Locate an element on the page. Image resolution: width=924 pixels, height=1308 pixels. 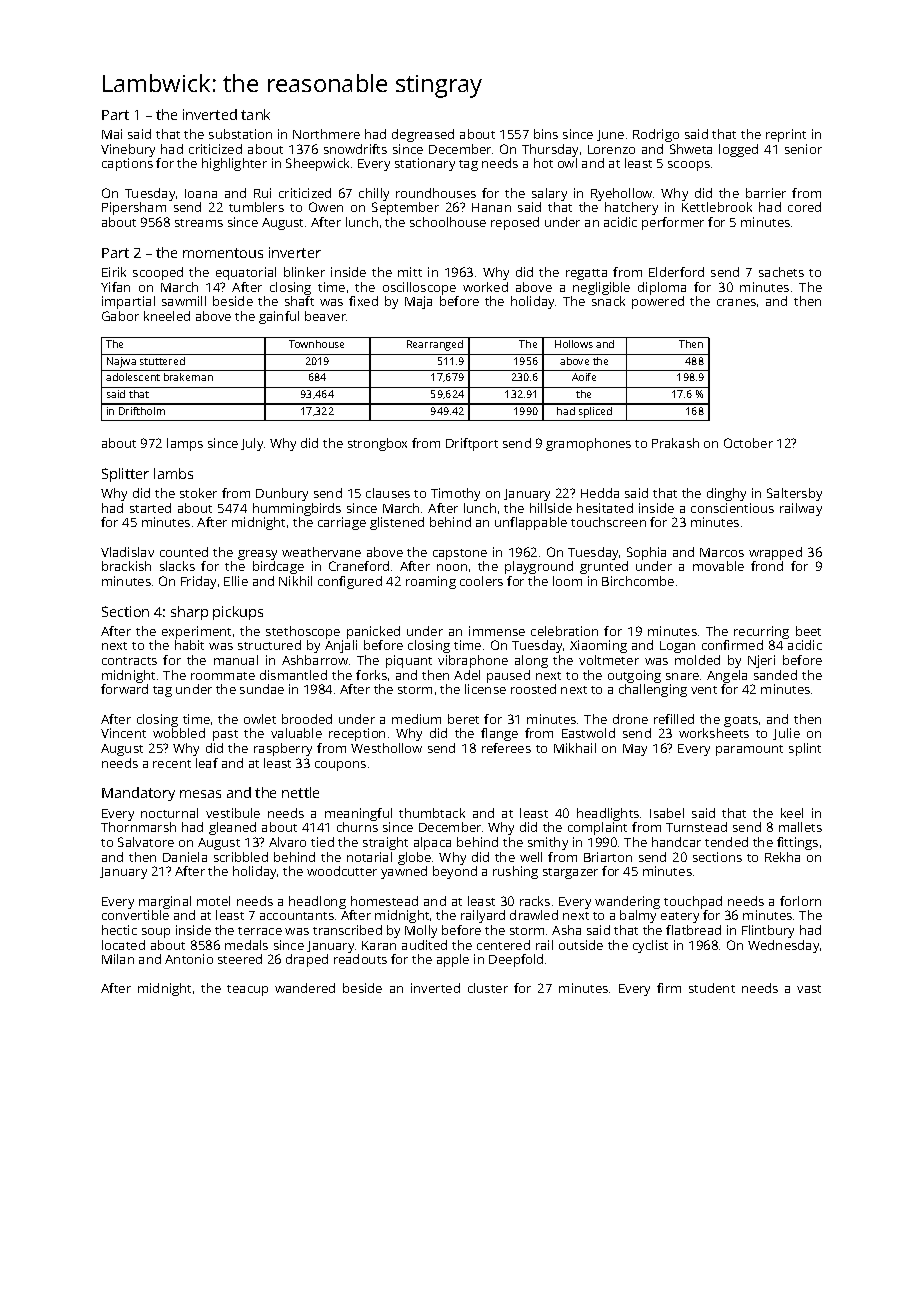
chilly is located at coordinates (374, 194).
